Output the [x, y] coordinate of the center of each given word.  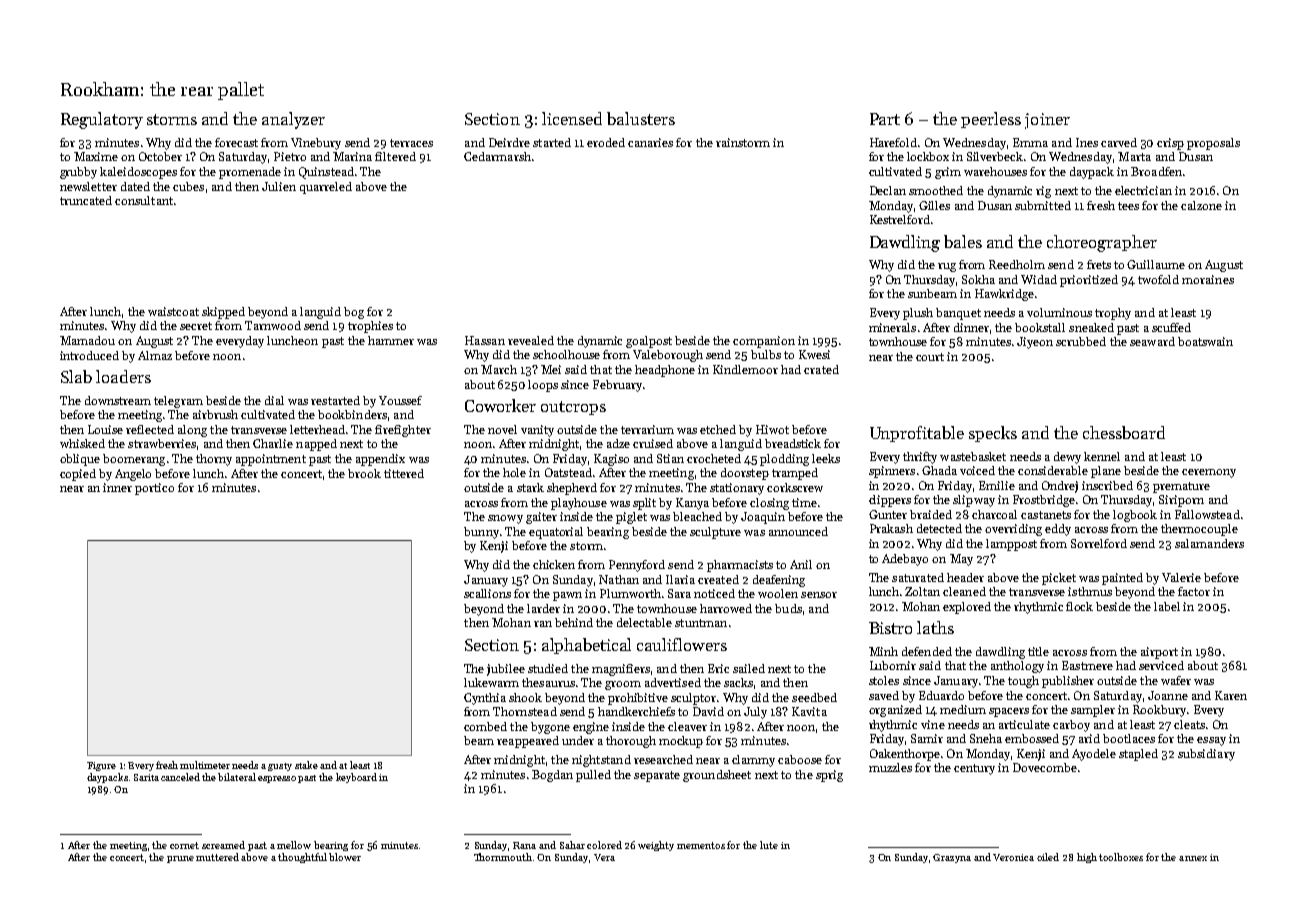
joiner [1047, 121]
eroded [606, 142]
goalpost [649, 342]
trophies [370, 327]
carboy [1071, 726]
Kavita [809, 711]
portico [154, 489]
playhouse [579, 504]
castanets [1046, 515]
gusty [280, 767]
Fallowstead [1207, 514]
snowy [505, 519]
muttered [217, 857]
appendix [380, 460]
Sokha [978, 279]
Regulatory [102, 120]
